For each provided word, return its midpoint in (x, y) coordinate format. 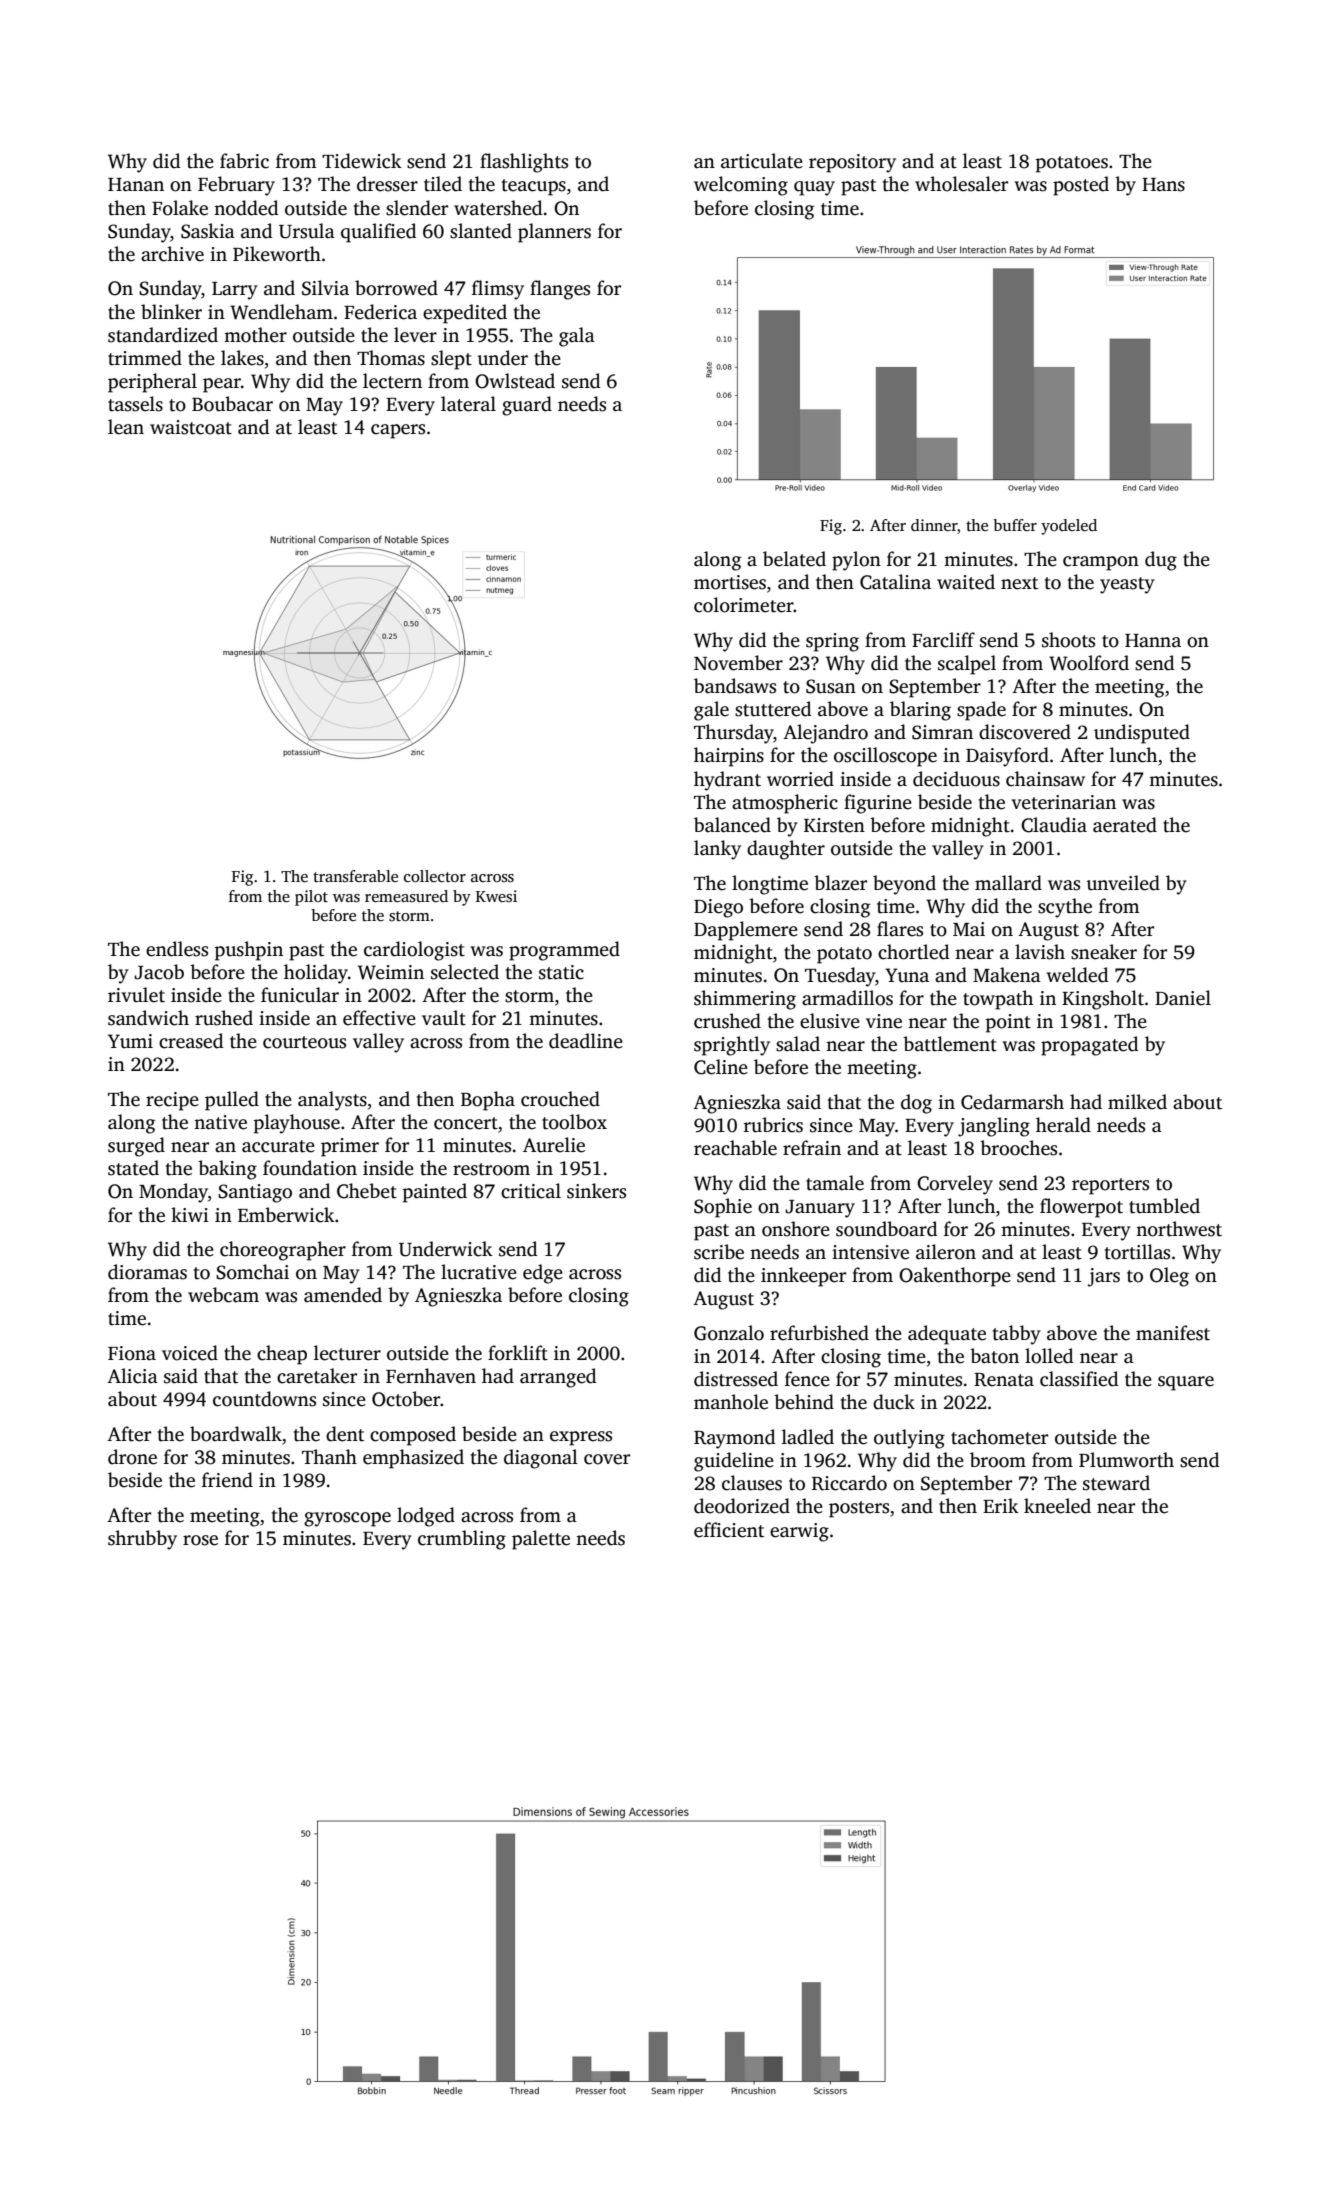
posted (1081, 186)
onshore (796, 1229)
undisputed (1142, 734)
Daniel (1183, 998)
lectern (392, 381)
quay (814, 188)
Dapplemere (746, 931)
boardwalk (236, 1434)
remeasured (406, 896)
